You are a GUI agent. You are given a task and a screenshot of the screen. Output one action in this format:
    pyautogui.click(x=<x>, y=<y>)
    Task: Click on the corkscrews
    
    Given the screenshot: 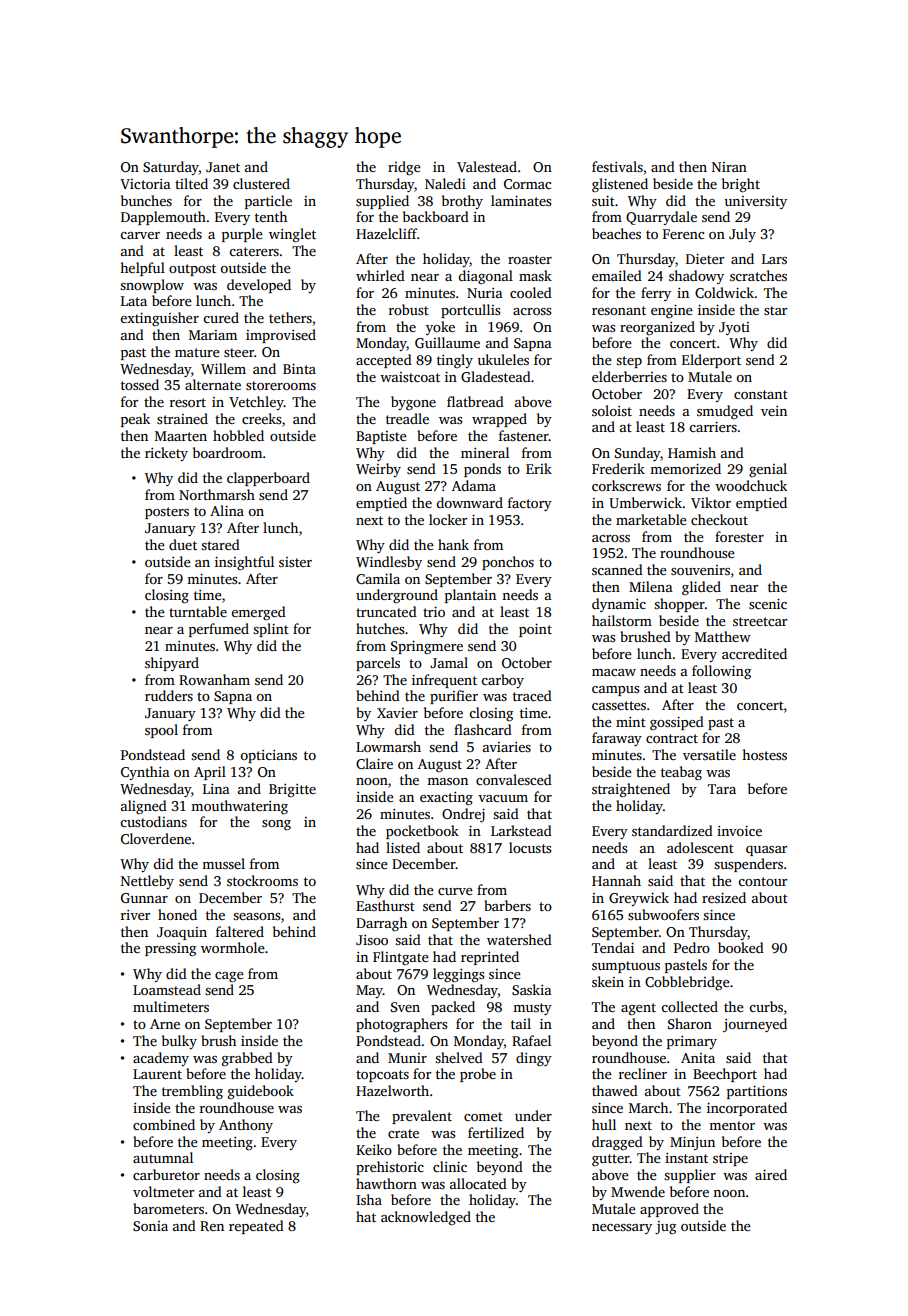 What is the action you would take?
    pyautogui.click(x=626, y=485)
